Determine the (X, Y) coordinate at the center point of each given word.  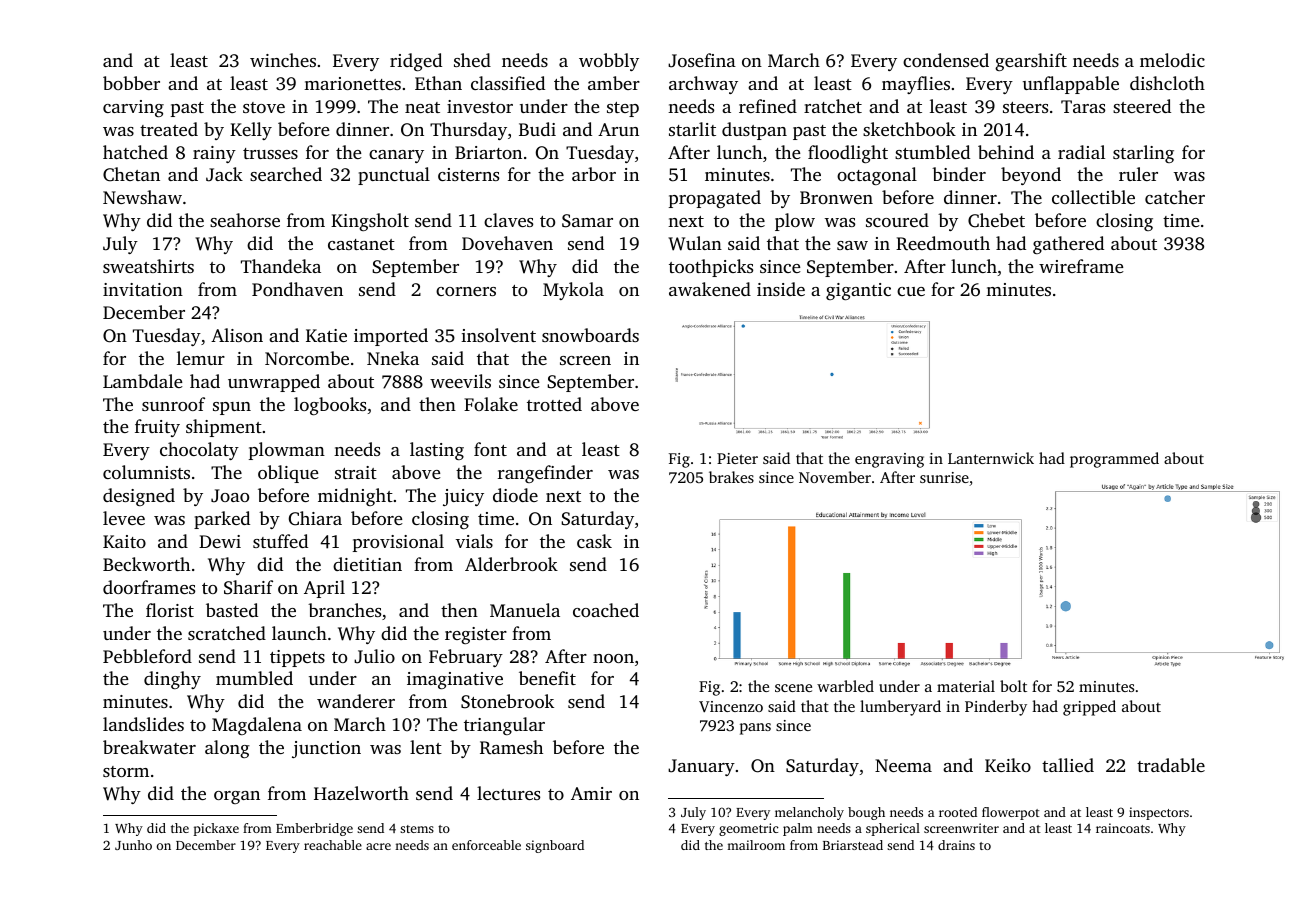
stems (417, 829)
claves (508, 220)
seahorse (245, 220)
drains (956, 845)
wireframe (1081, 266)
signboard (555, 846)
